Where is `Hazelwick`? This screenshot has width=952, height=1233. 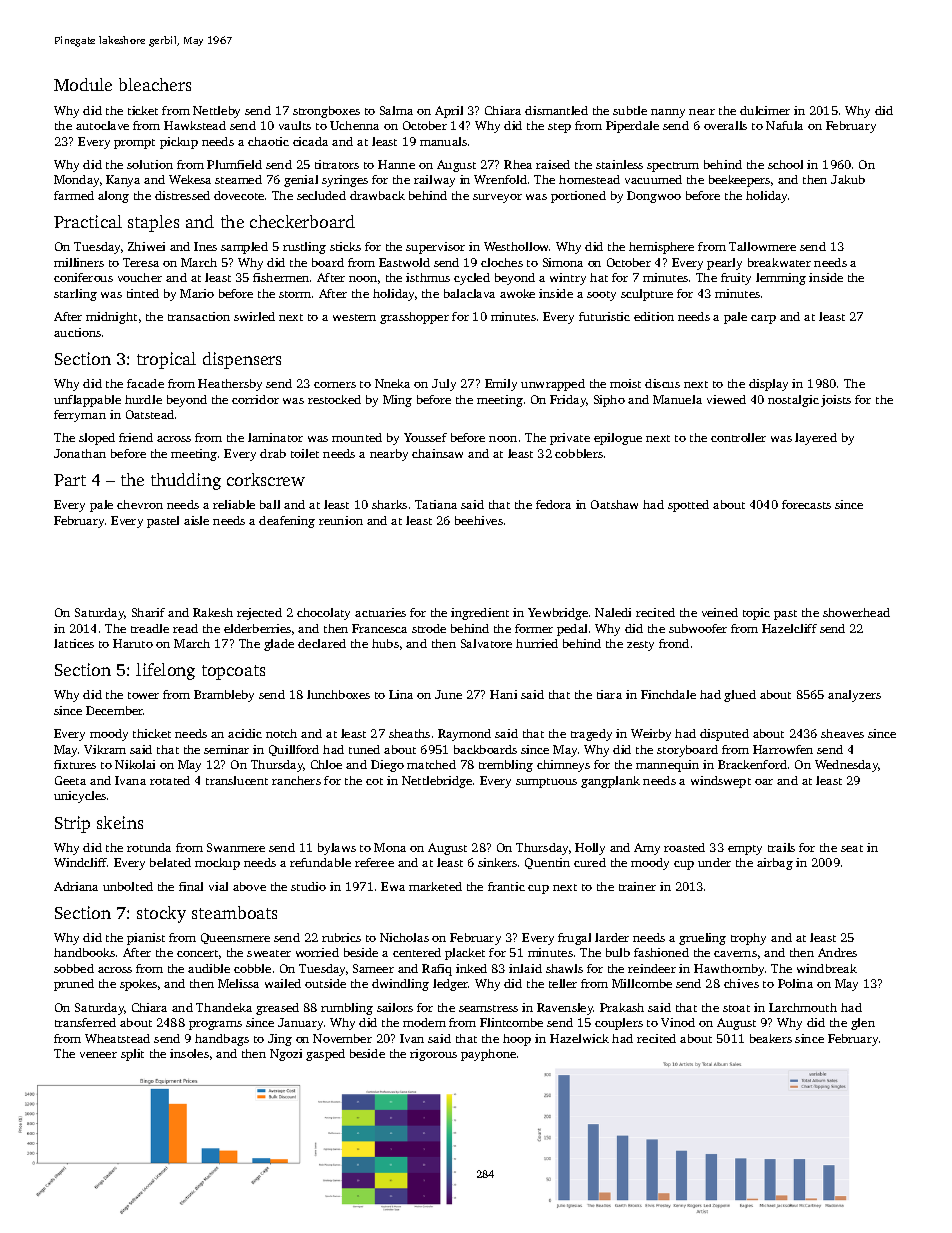
Hazelwick is located at coordinates (579, 1038).
